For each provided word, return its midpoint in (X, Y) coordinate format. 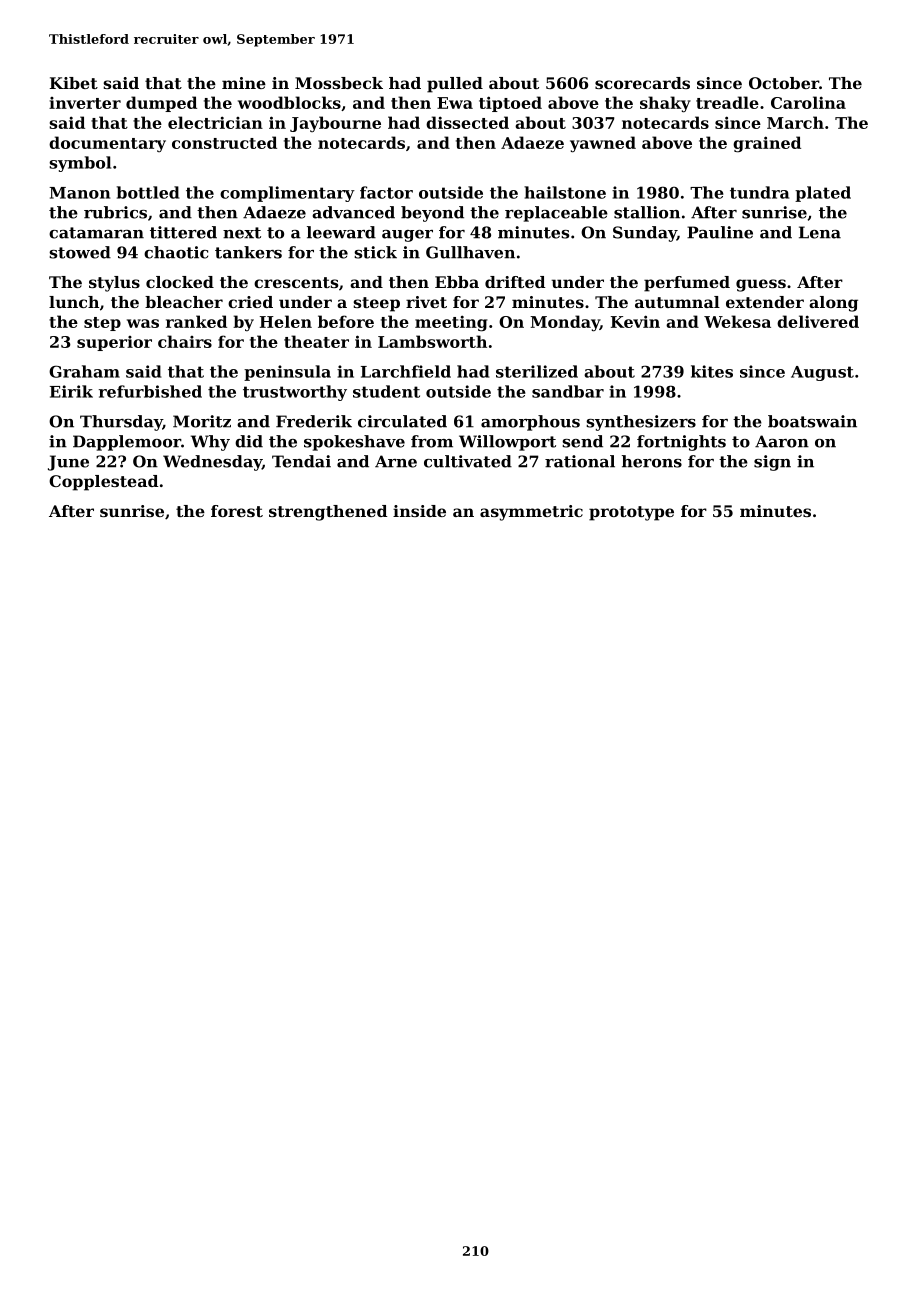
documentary (107, 144)
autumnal (677, 302)
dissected (467, 122)
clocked (180, 282)
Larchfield (406, 371)
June (68, 463)
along (833, 304)
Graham (84, 371)
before (346, 321)
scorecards (642, 83)
